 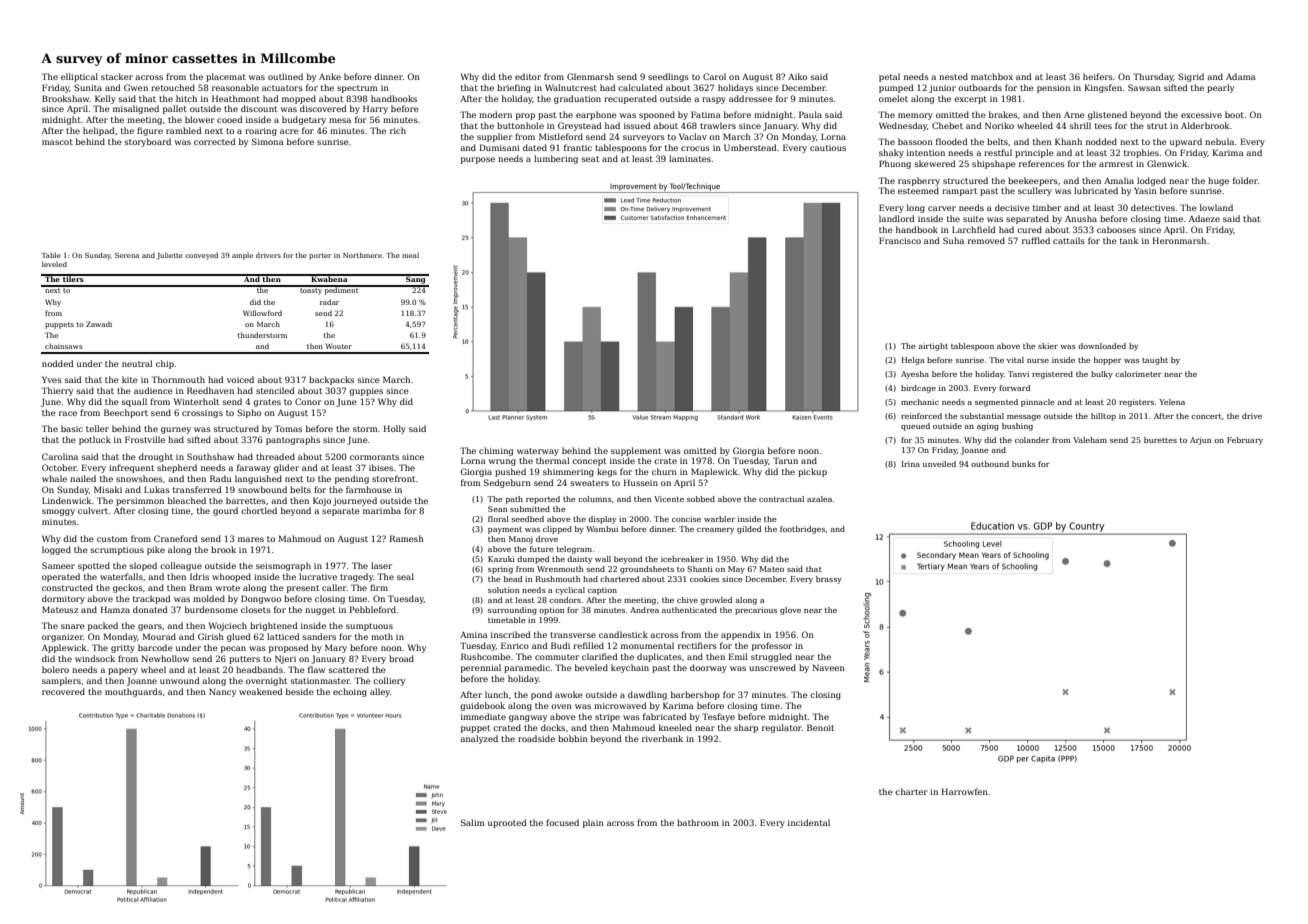 I want to click on skier, so click(x=1048, y=346).
